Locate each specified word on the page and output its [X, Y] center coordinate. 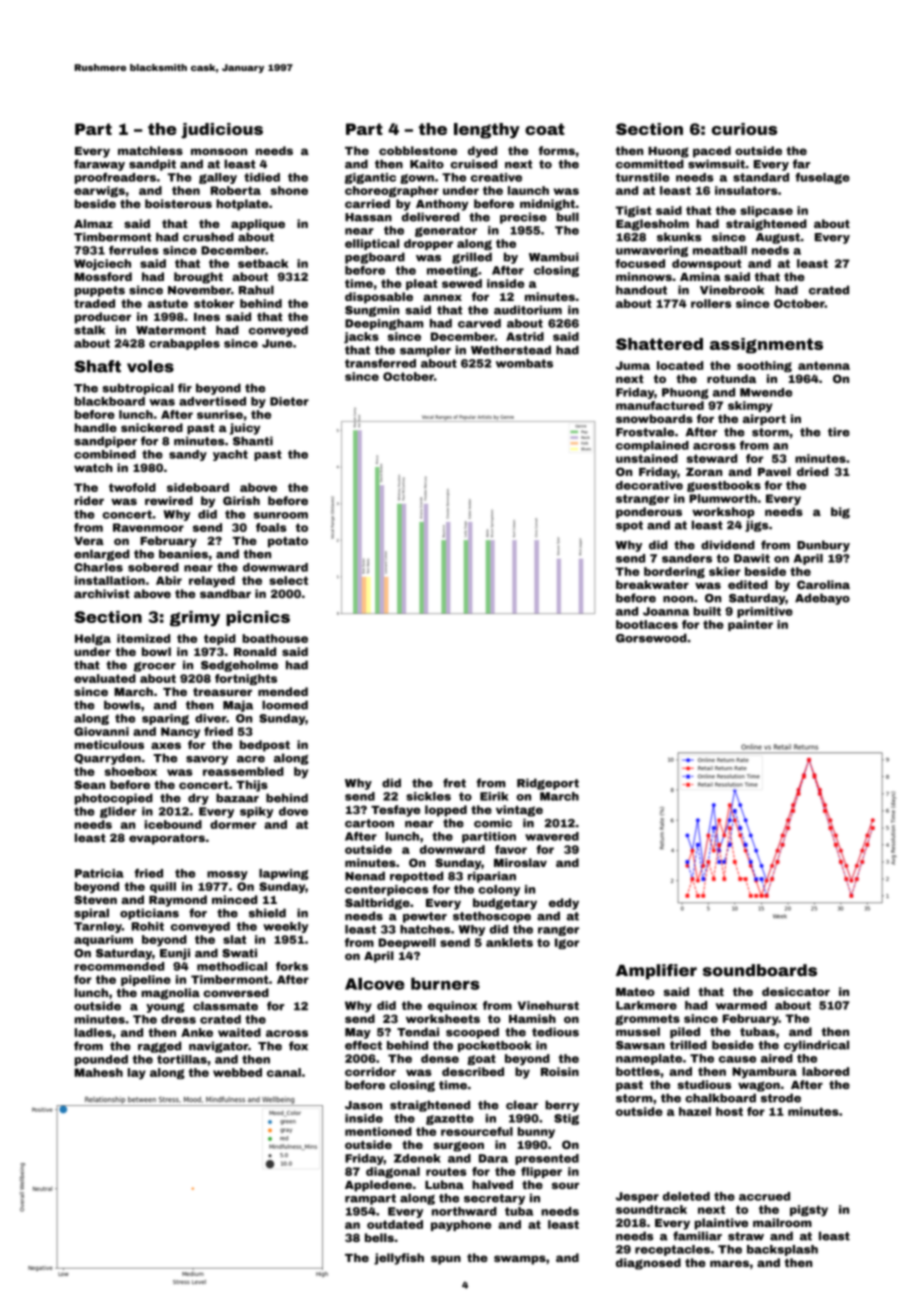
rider [89, 500]
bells [379, 1237]
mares [729, 1263]
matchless [150, 150]
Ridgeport [548, 784]
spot [629, 526]
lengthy [487, 131]
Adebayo [822, 599]
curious [744, 129]
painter [750, 625]
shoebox [131, 771]
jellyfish [399, 1259]
